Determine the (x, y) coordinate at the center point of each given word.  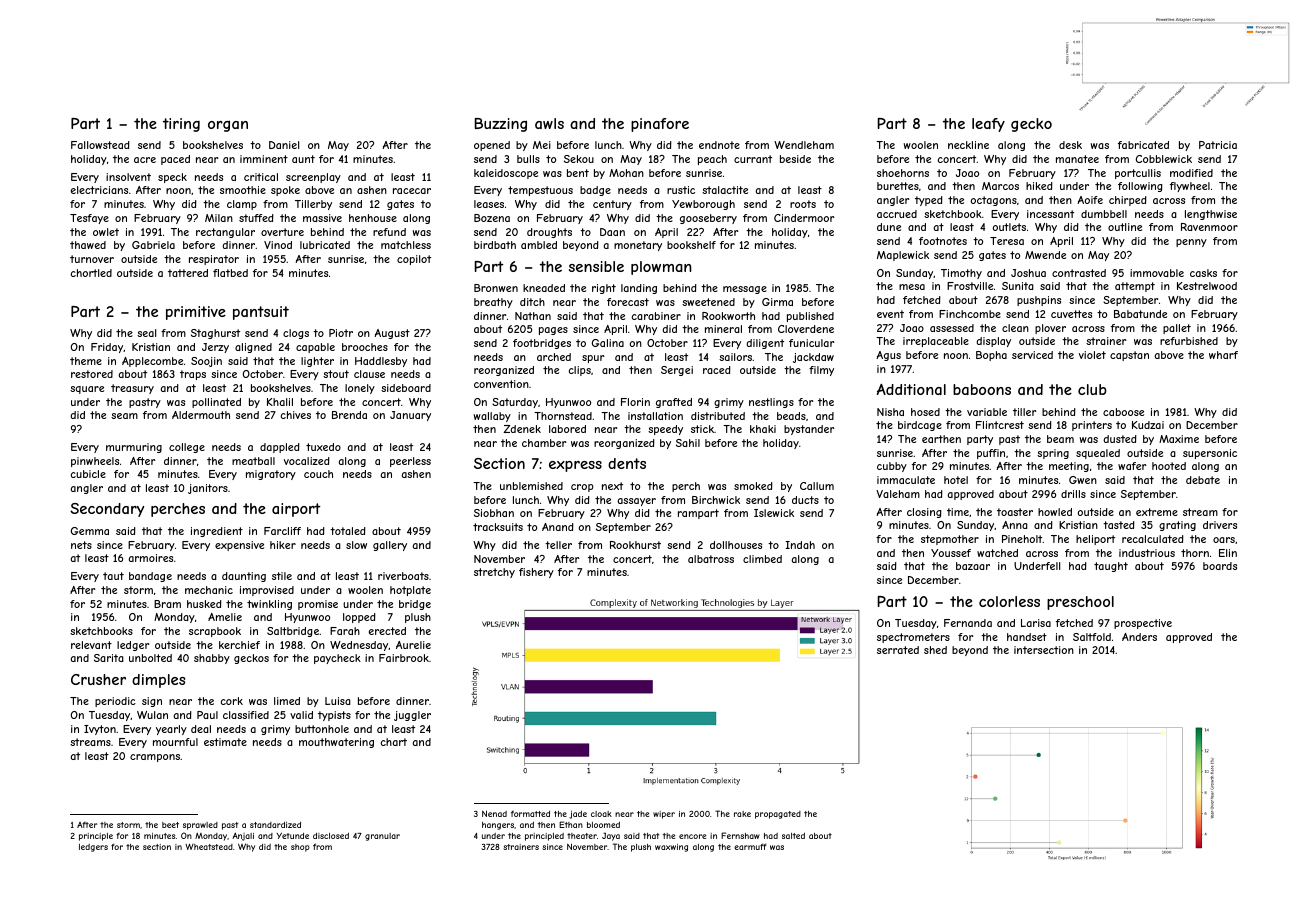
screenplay (313, 178)
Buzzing (500, 125)
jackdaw (813, 358)
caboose (1123, 412)
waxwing (671, 848)
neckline (968, 145)
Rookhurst (635, 545)
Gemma (90, 531)
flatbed (230, 273)
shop (300, 848)
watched (997, 553)
